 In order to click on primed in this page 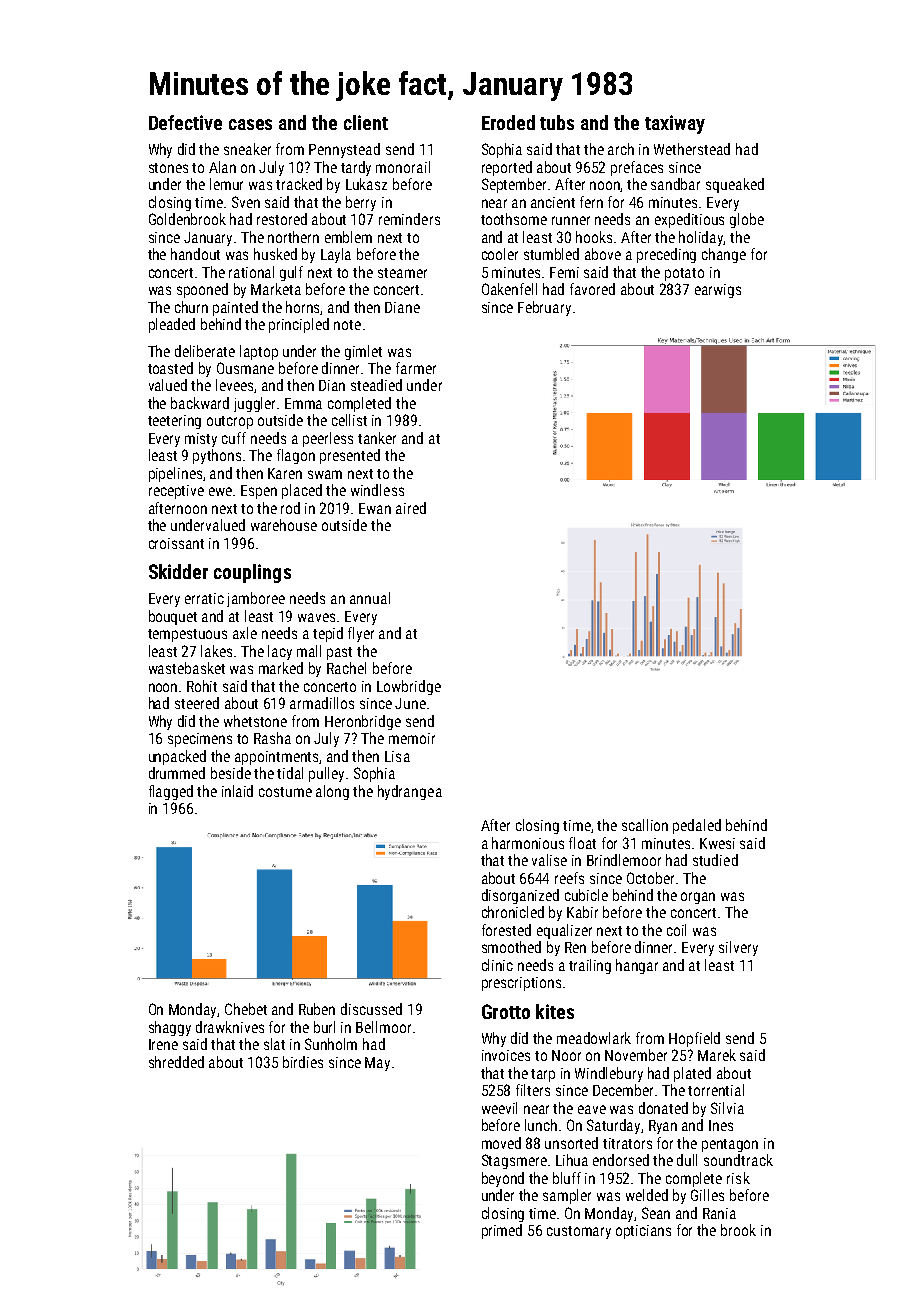, I will do `click(502, 1231)`.
